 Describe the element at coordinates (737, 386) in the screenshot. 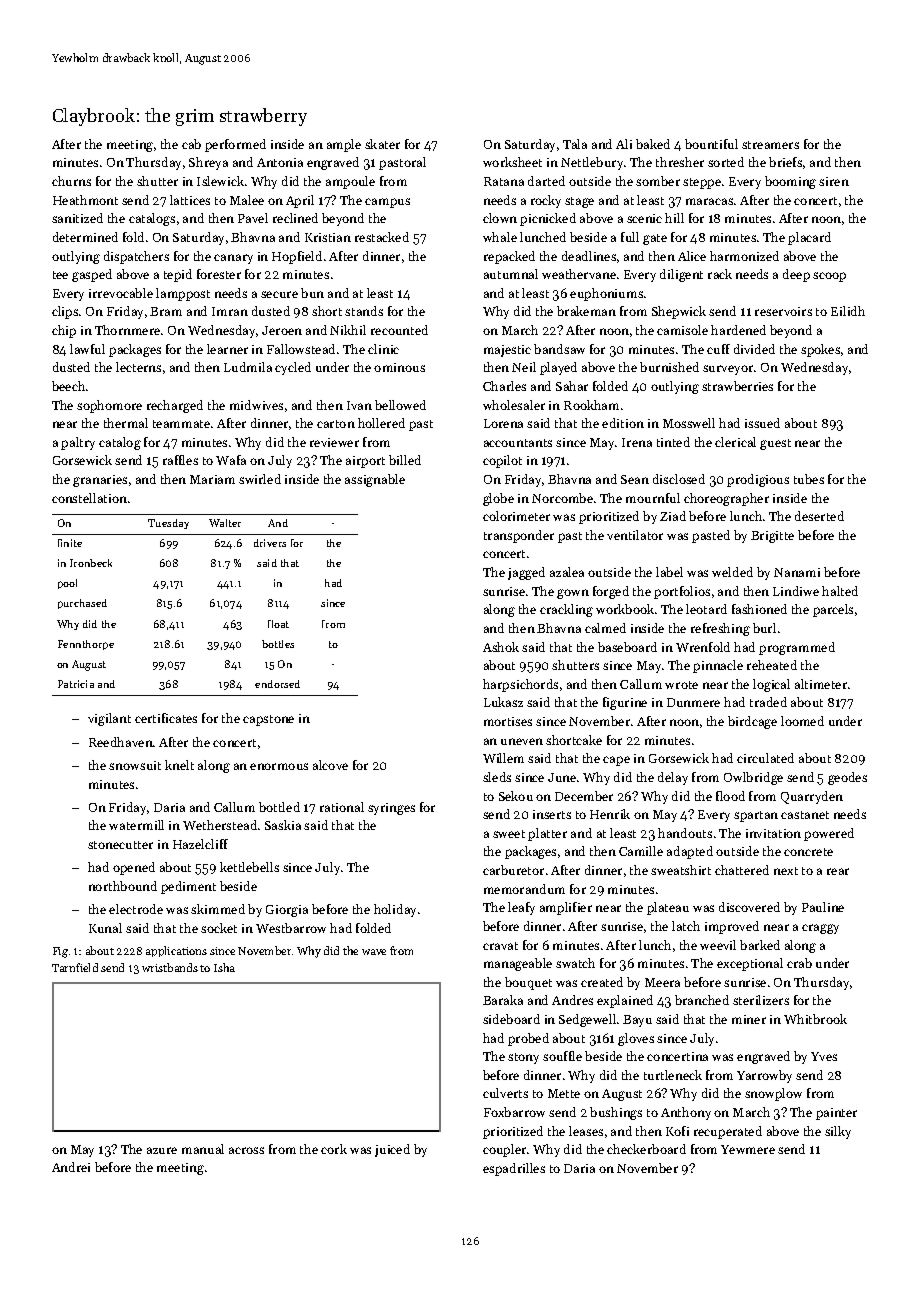

I see `strawberries` at that location.
